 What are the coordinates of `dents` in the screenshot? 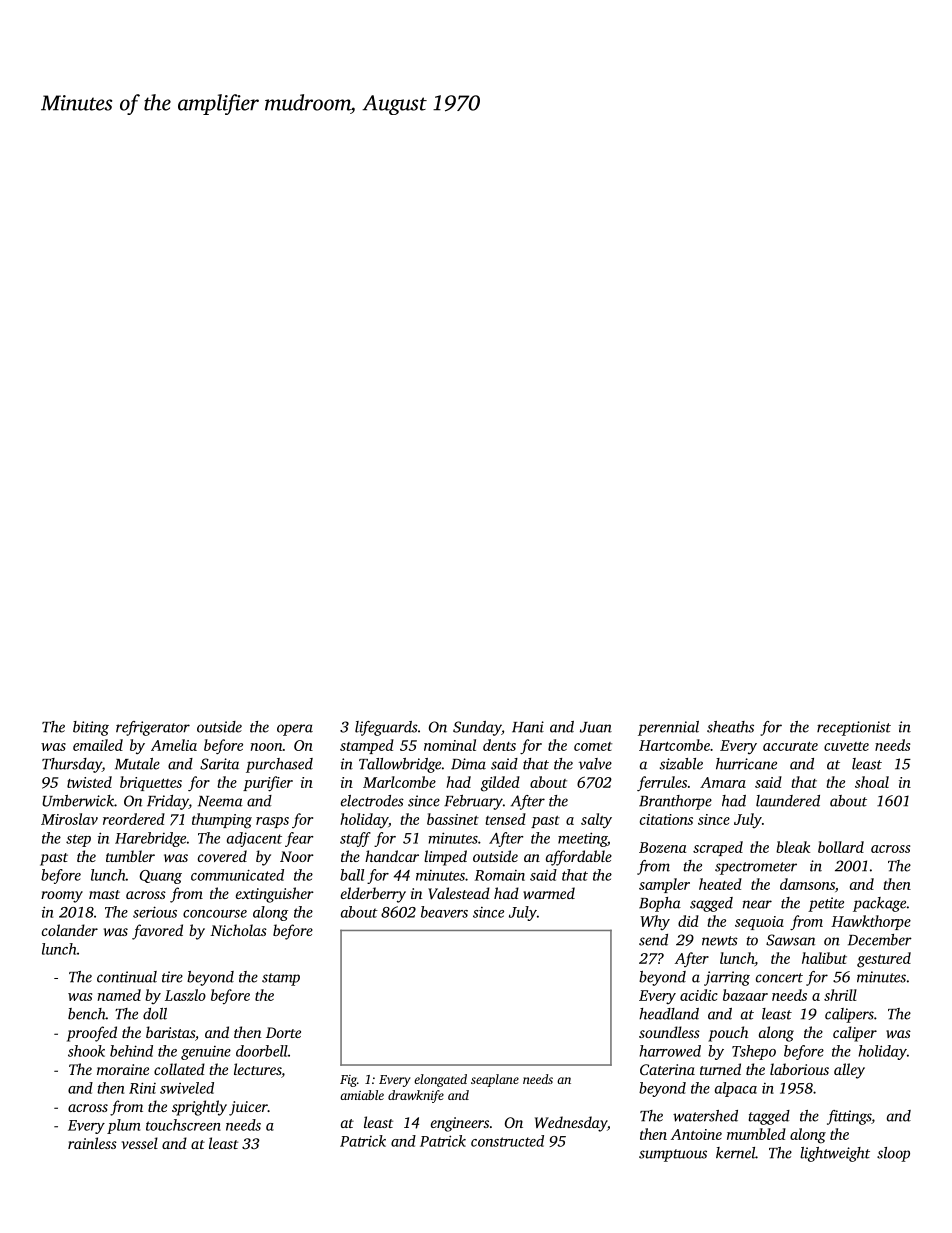 It's located at (499, 745).
